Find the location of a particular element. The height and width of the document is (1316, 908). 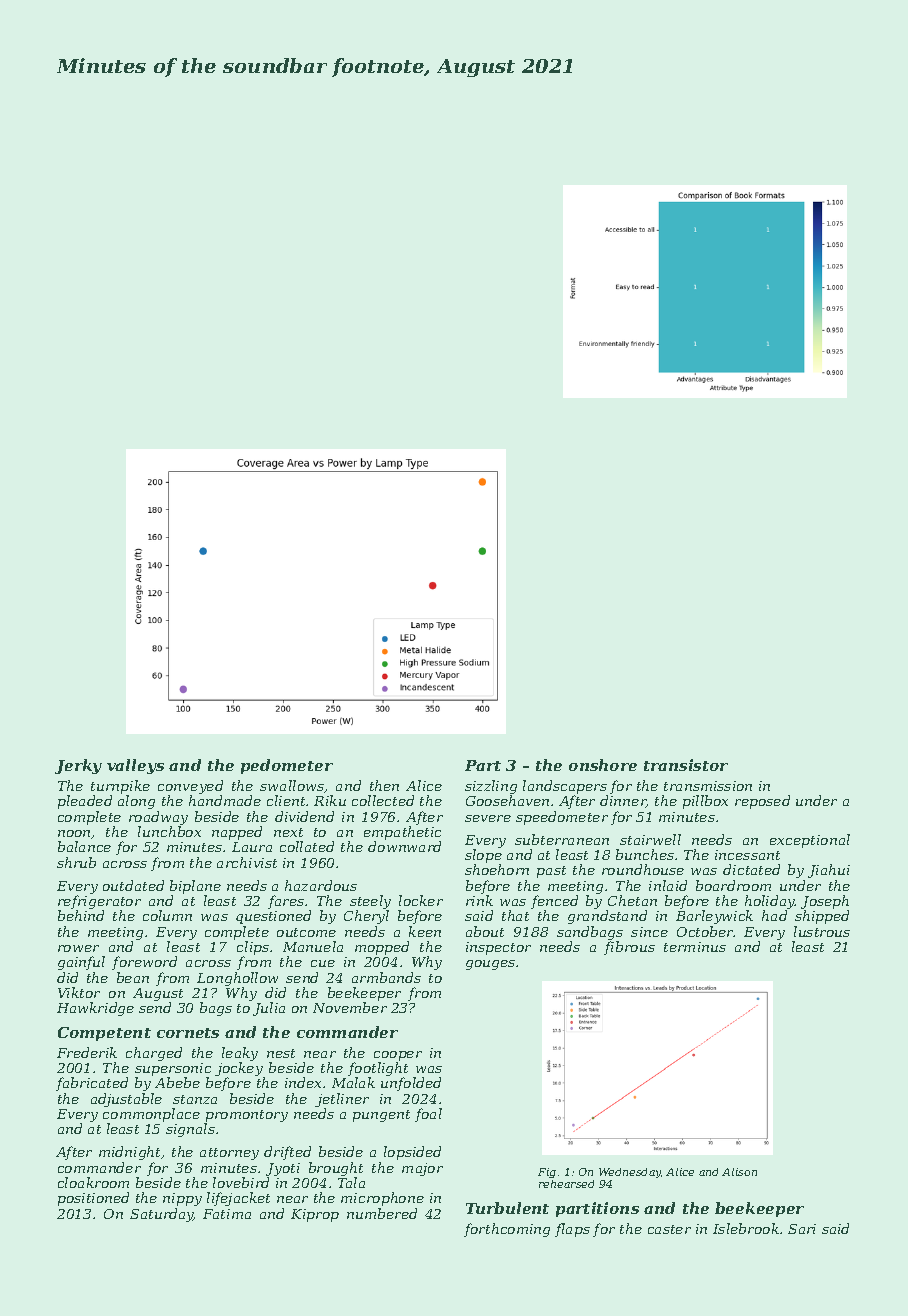

cooper is located at coordinates (398, 1056).
